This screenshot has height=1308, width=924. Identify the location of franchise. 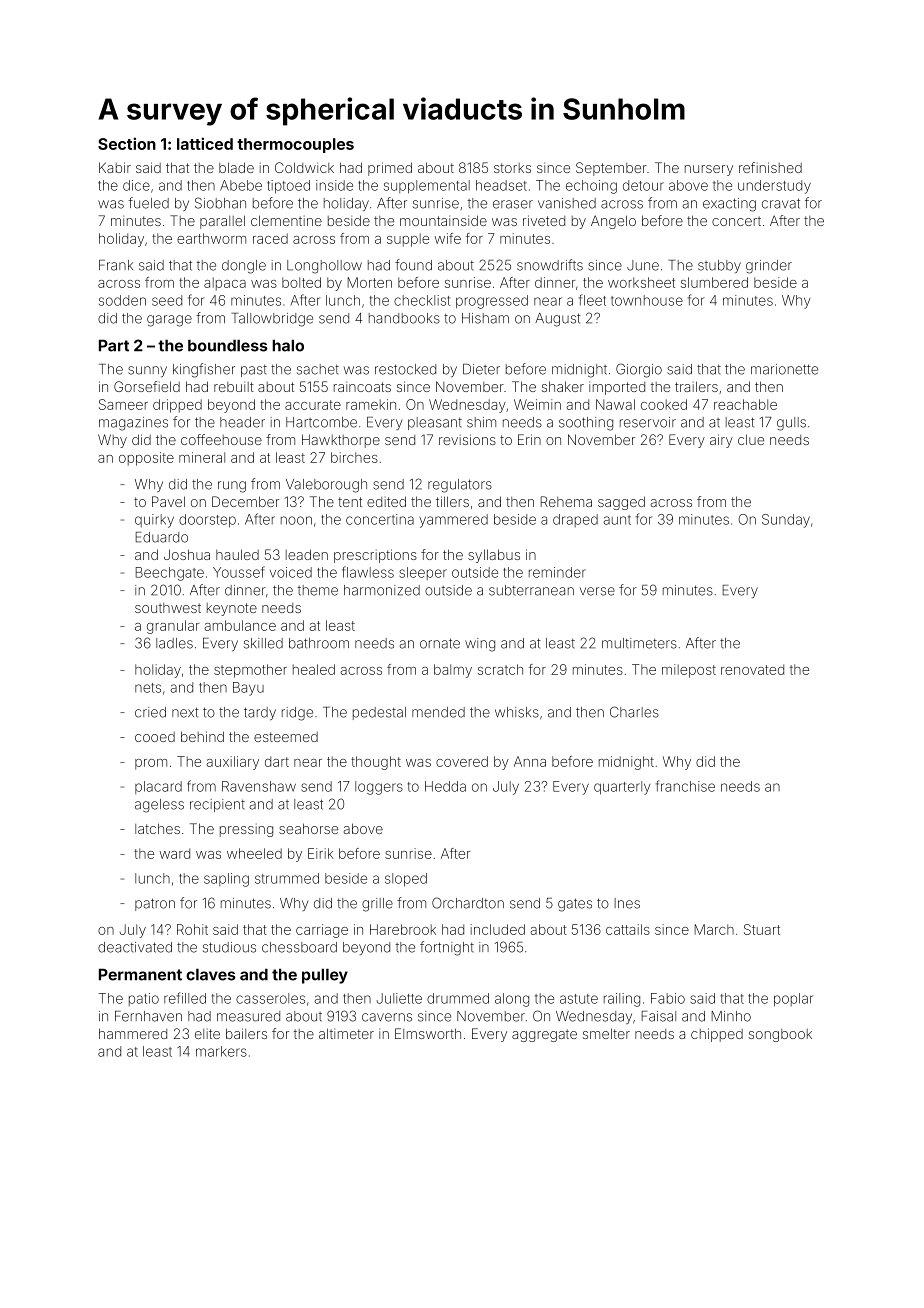
(685, 786).
